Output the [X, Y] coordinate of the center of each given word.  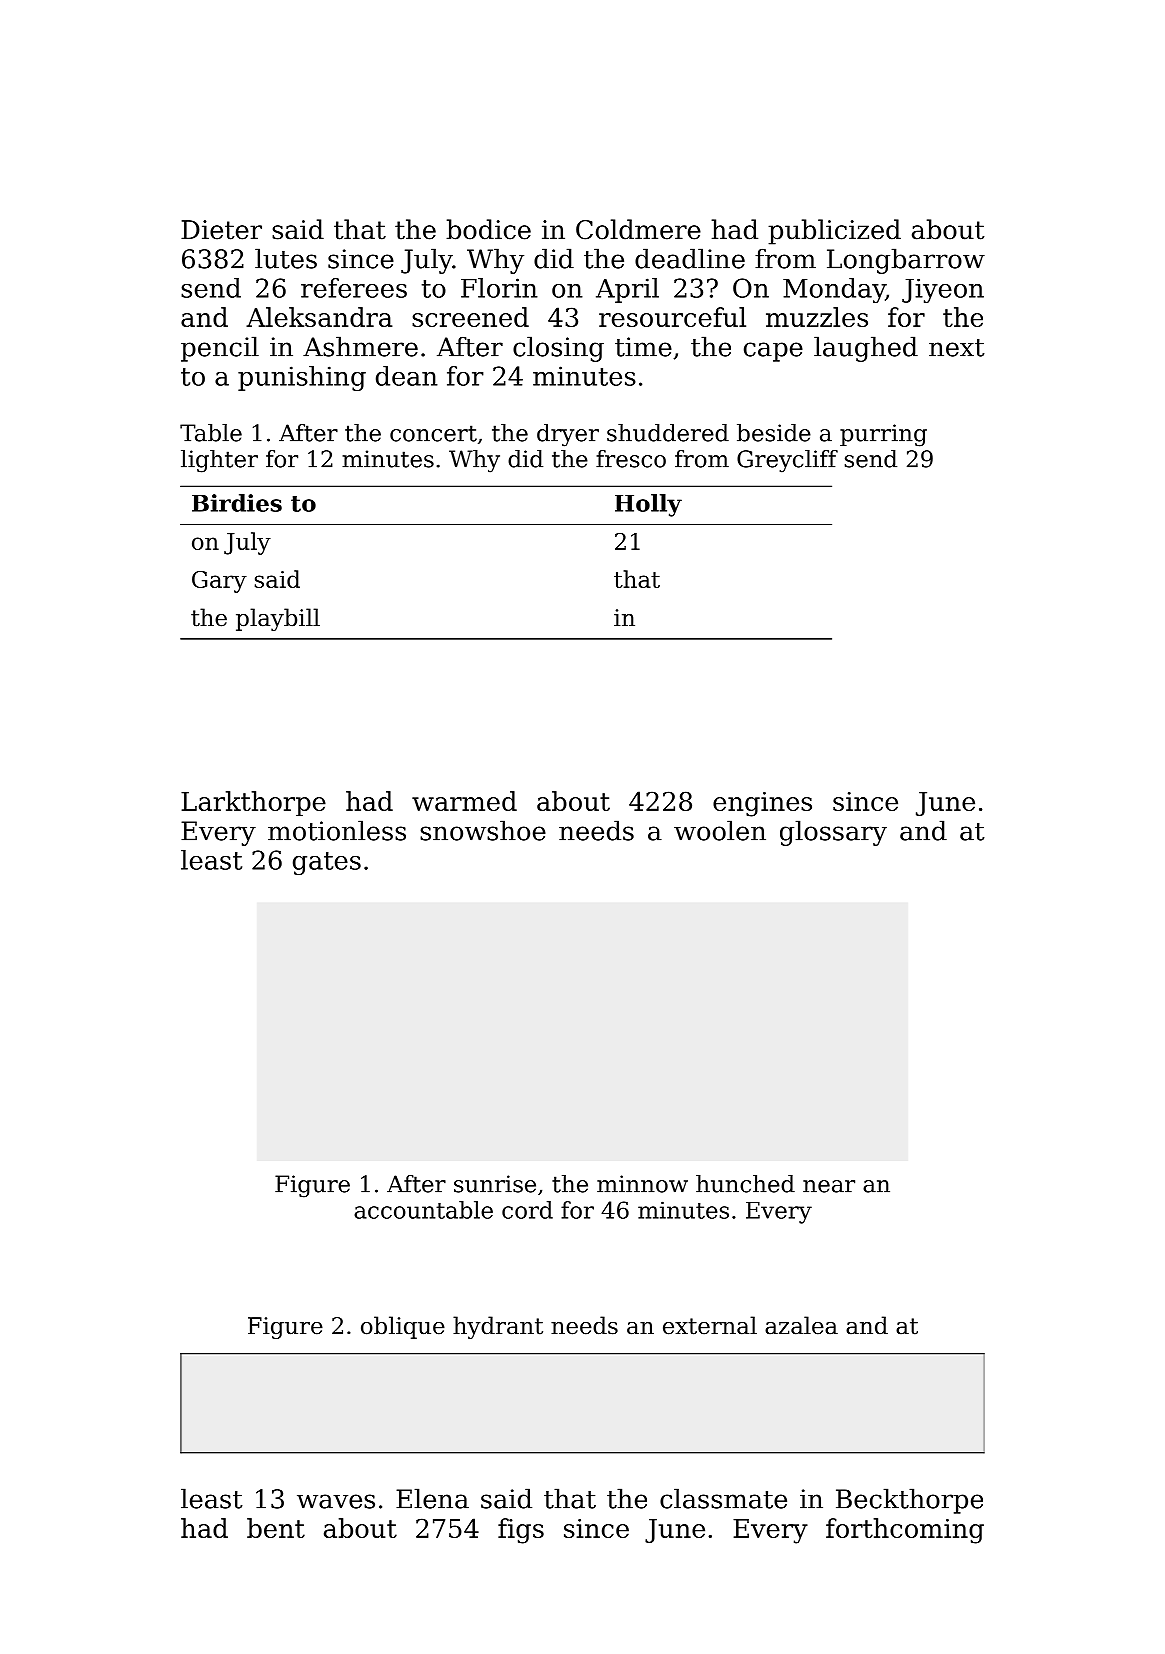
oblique [403, 1327]
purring [883, 435]
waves [336, 1501]
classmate [723, 1498]
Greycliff [787, 461]
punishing [302, 378]
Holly [648, 505]
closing [558, 349]
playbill [278, 619]
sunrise [495, 1184]
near [829, 1186]
